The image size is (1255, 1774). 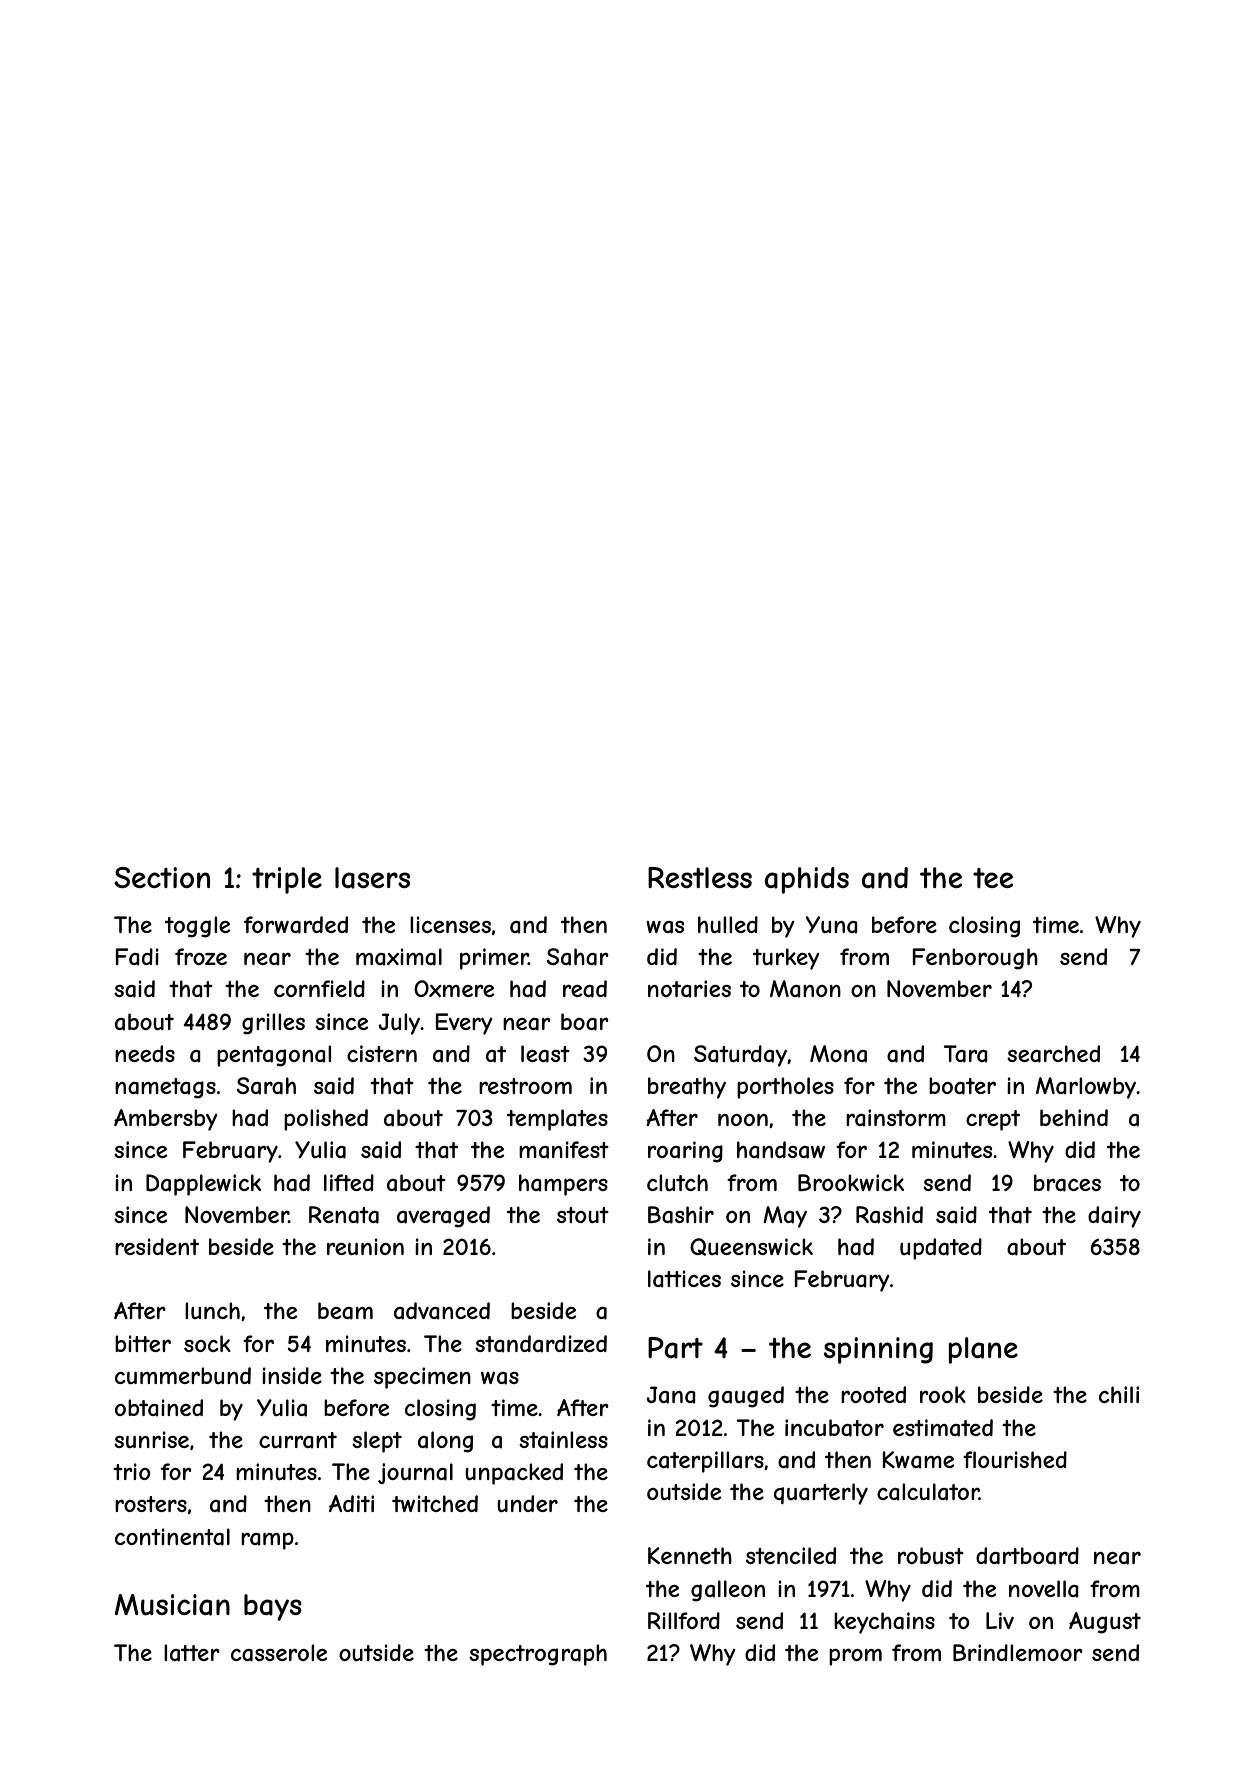 I want to click on bays, so click(x=273, y=1607).
